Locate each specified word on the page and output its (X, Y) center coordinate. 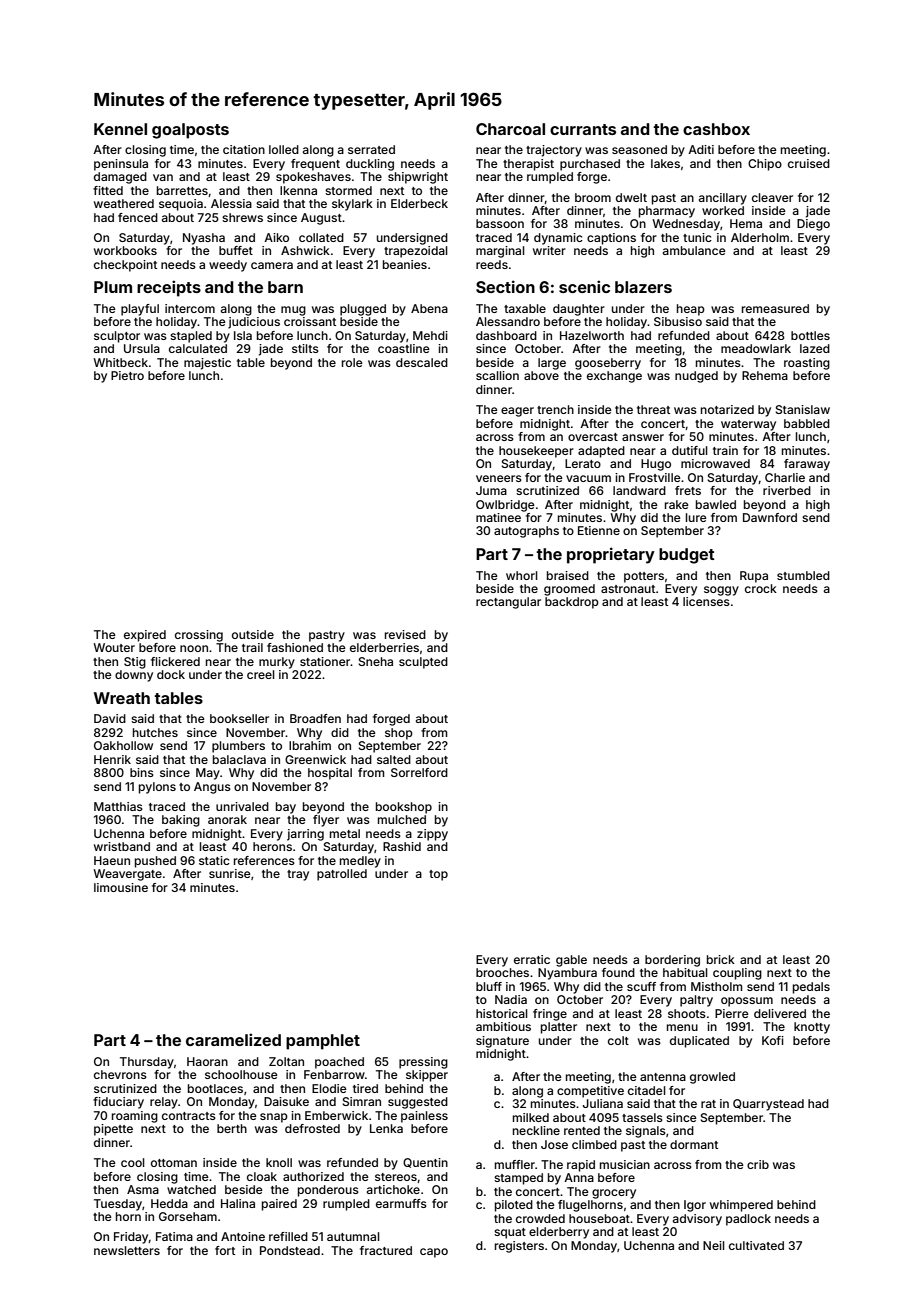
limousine (121, 887)
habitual (685, 972)
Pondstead (290, 1250)
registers (519, 1247)
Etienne (599, 530)
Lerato (583, 463)
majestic (207, 364)
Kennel (120, 129)
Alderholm (760, 237)
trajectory (554, 151)
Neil (714, 1245)
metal (345, 833)
